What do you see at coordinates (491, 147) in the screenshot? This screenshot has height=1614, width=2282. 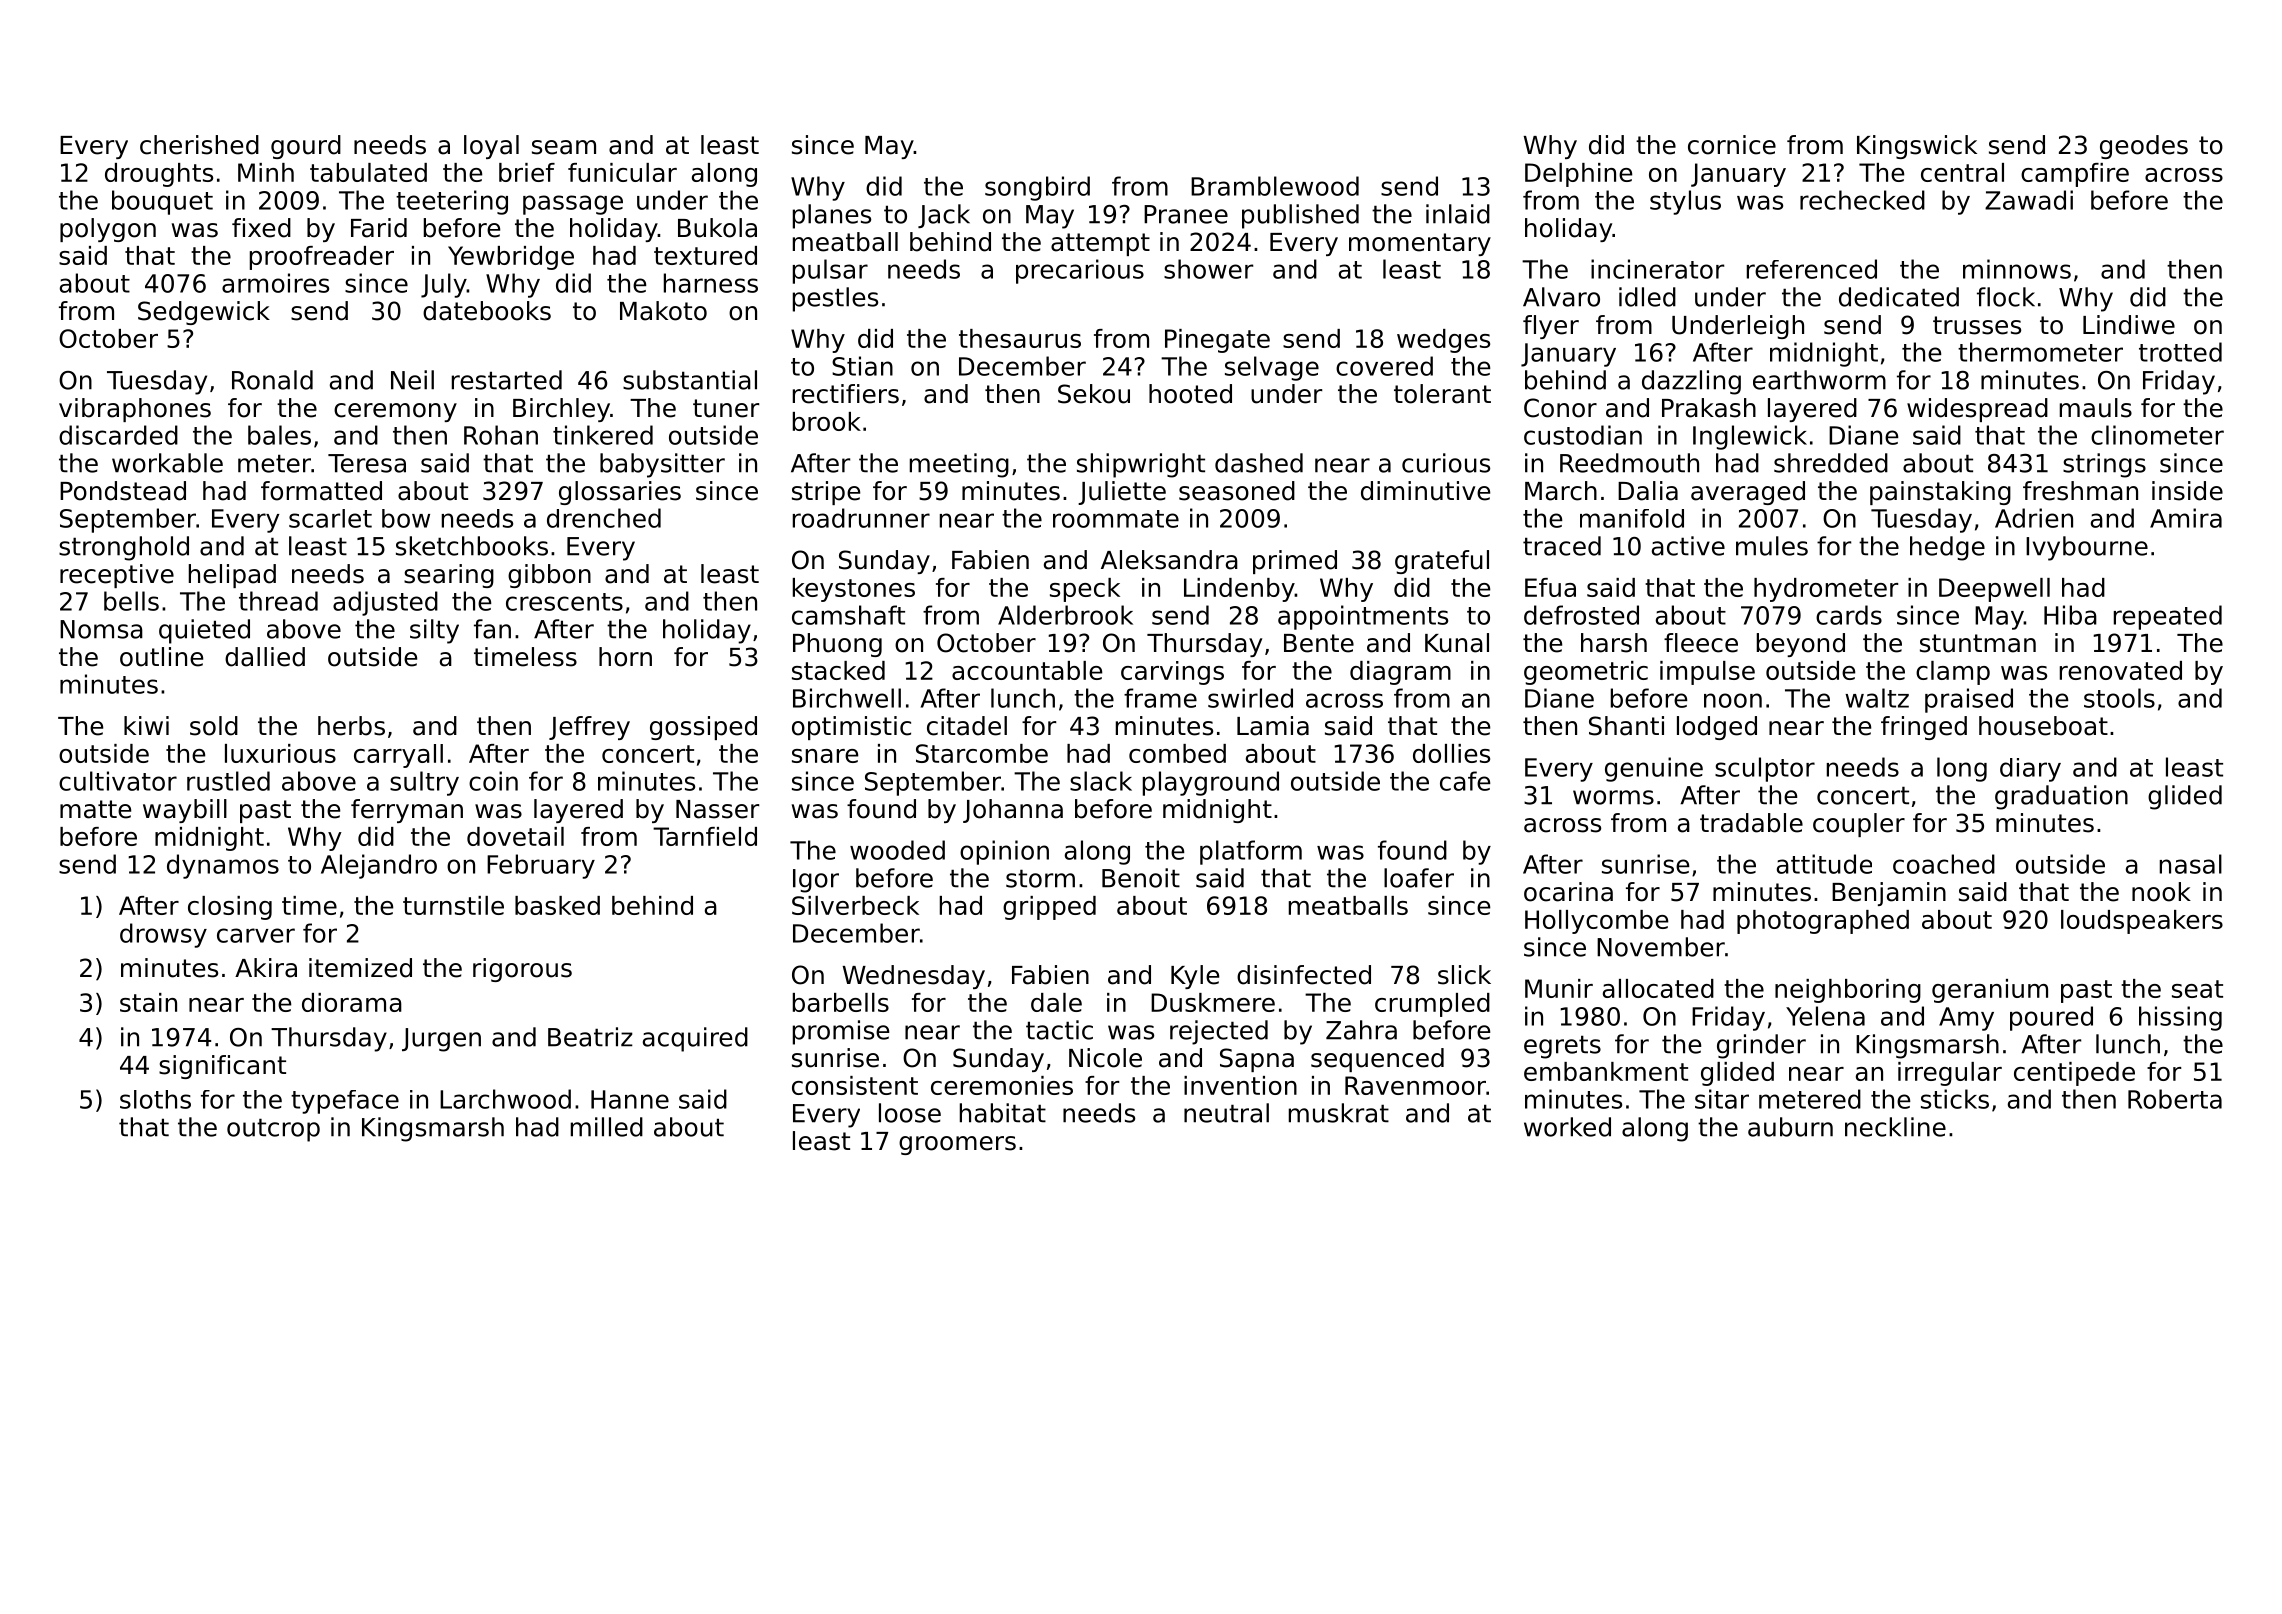 I see `loyal` at bounding box center [491, 147].
